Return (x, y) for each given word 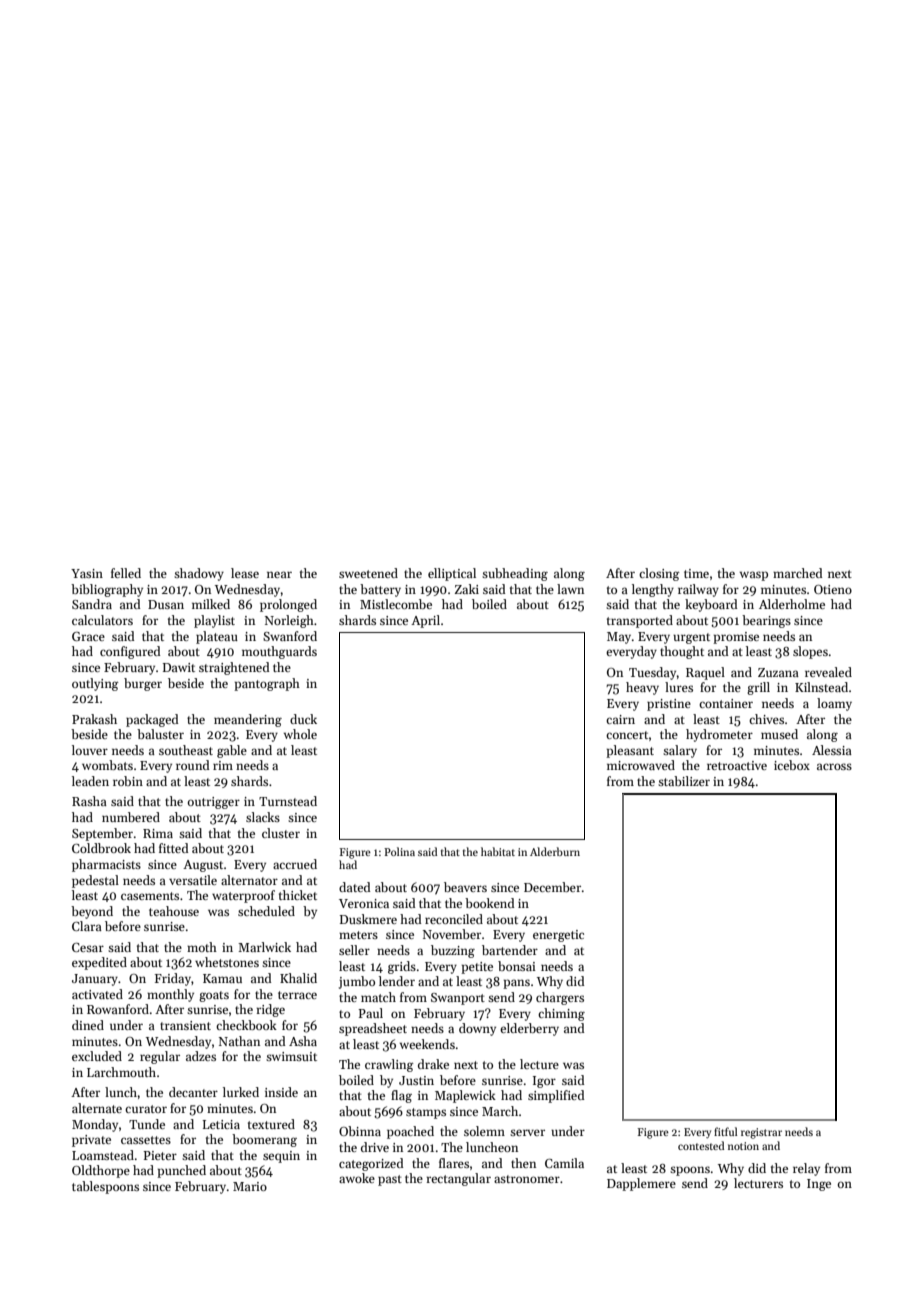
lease (245, 573)
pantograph (267, 684)
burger (143, 684)
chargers (560, 998)
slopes (810, 652)
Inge (819, 1185)
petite (477, 968)
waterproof (243, 896)
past (390, 1180)
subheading (515, 574)
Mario (250, 1186)
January (95, 980)
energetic (558, 936)
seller (354, 950)
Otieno (833, 589)
